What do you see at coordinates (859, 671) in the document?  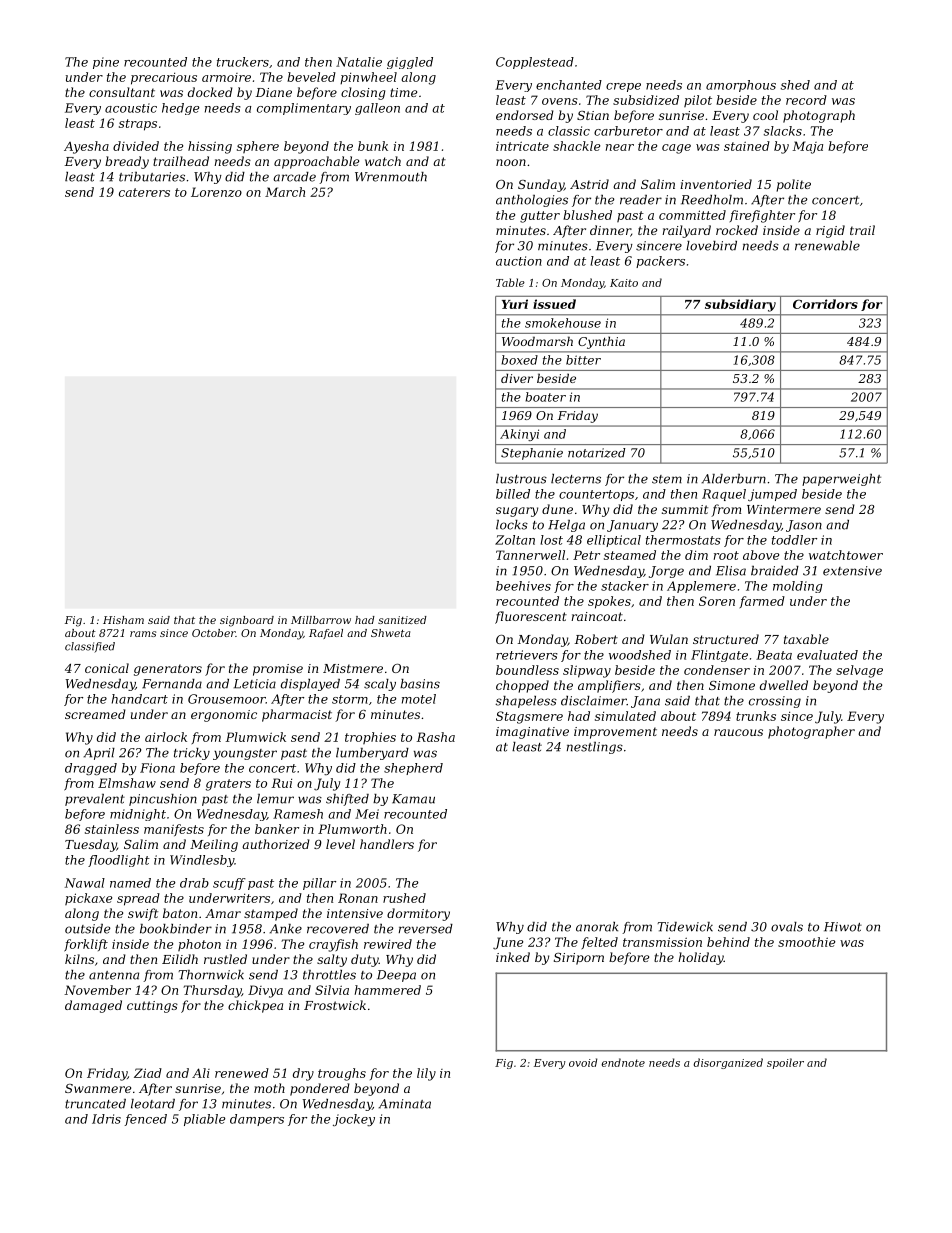 I see `selvage` at bounding box center [859, 671].
